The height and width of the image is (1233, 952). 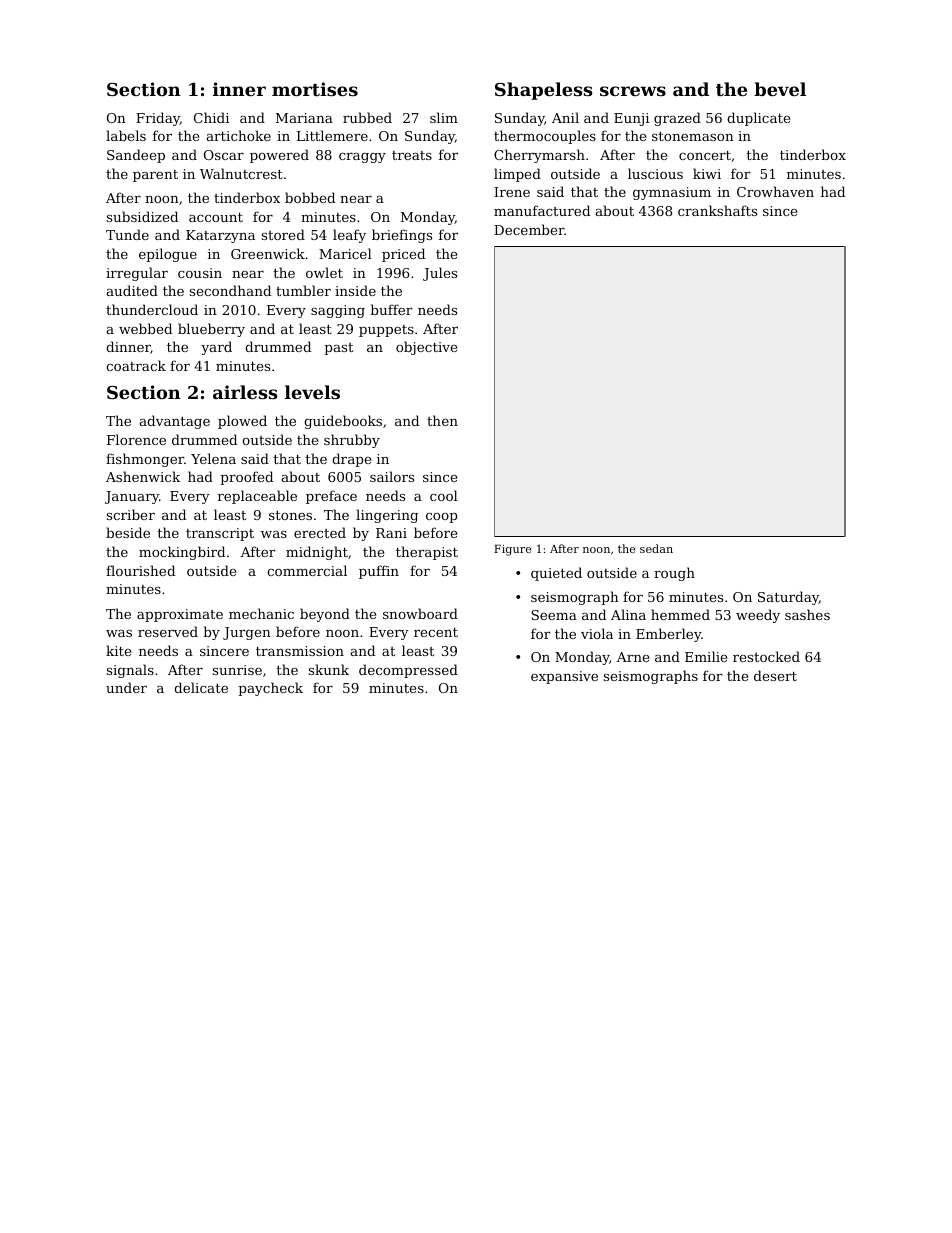 I want to click on Shapeless, so click(x=544, y=91).
